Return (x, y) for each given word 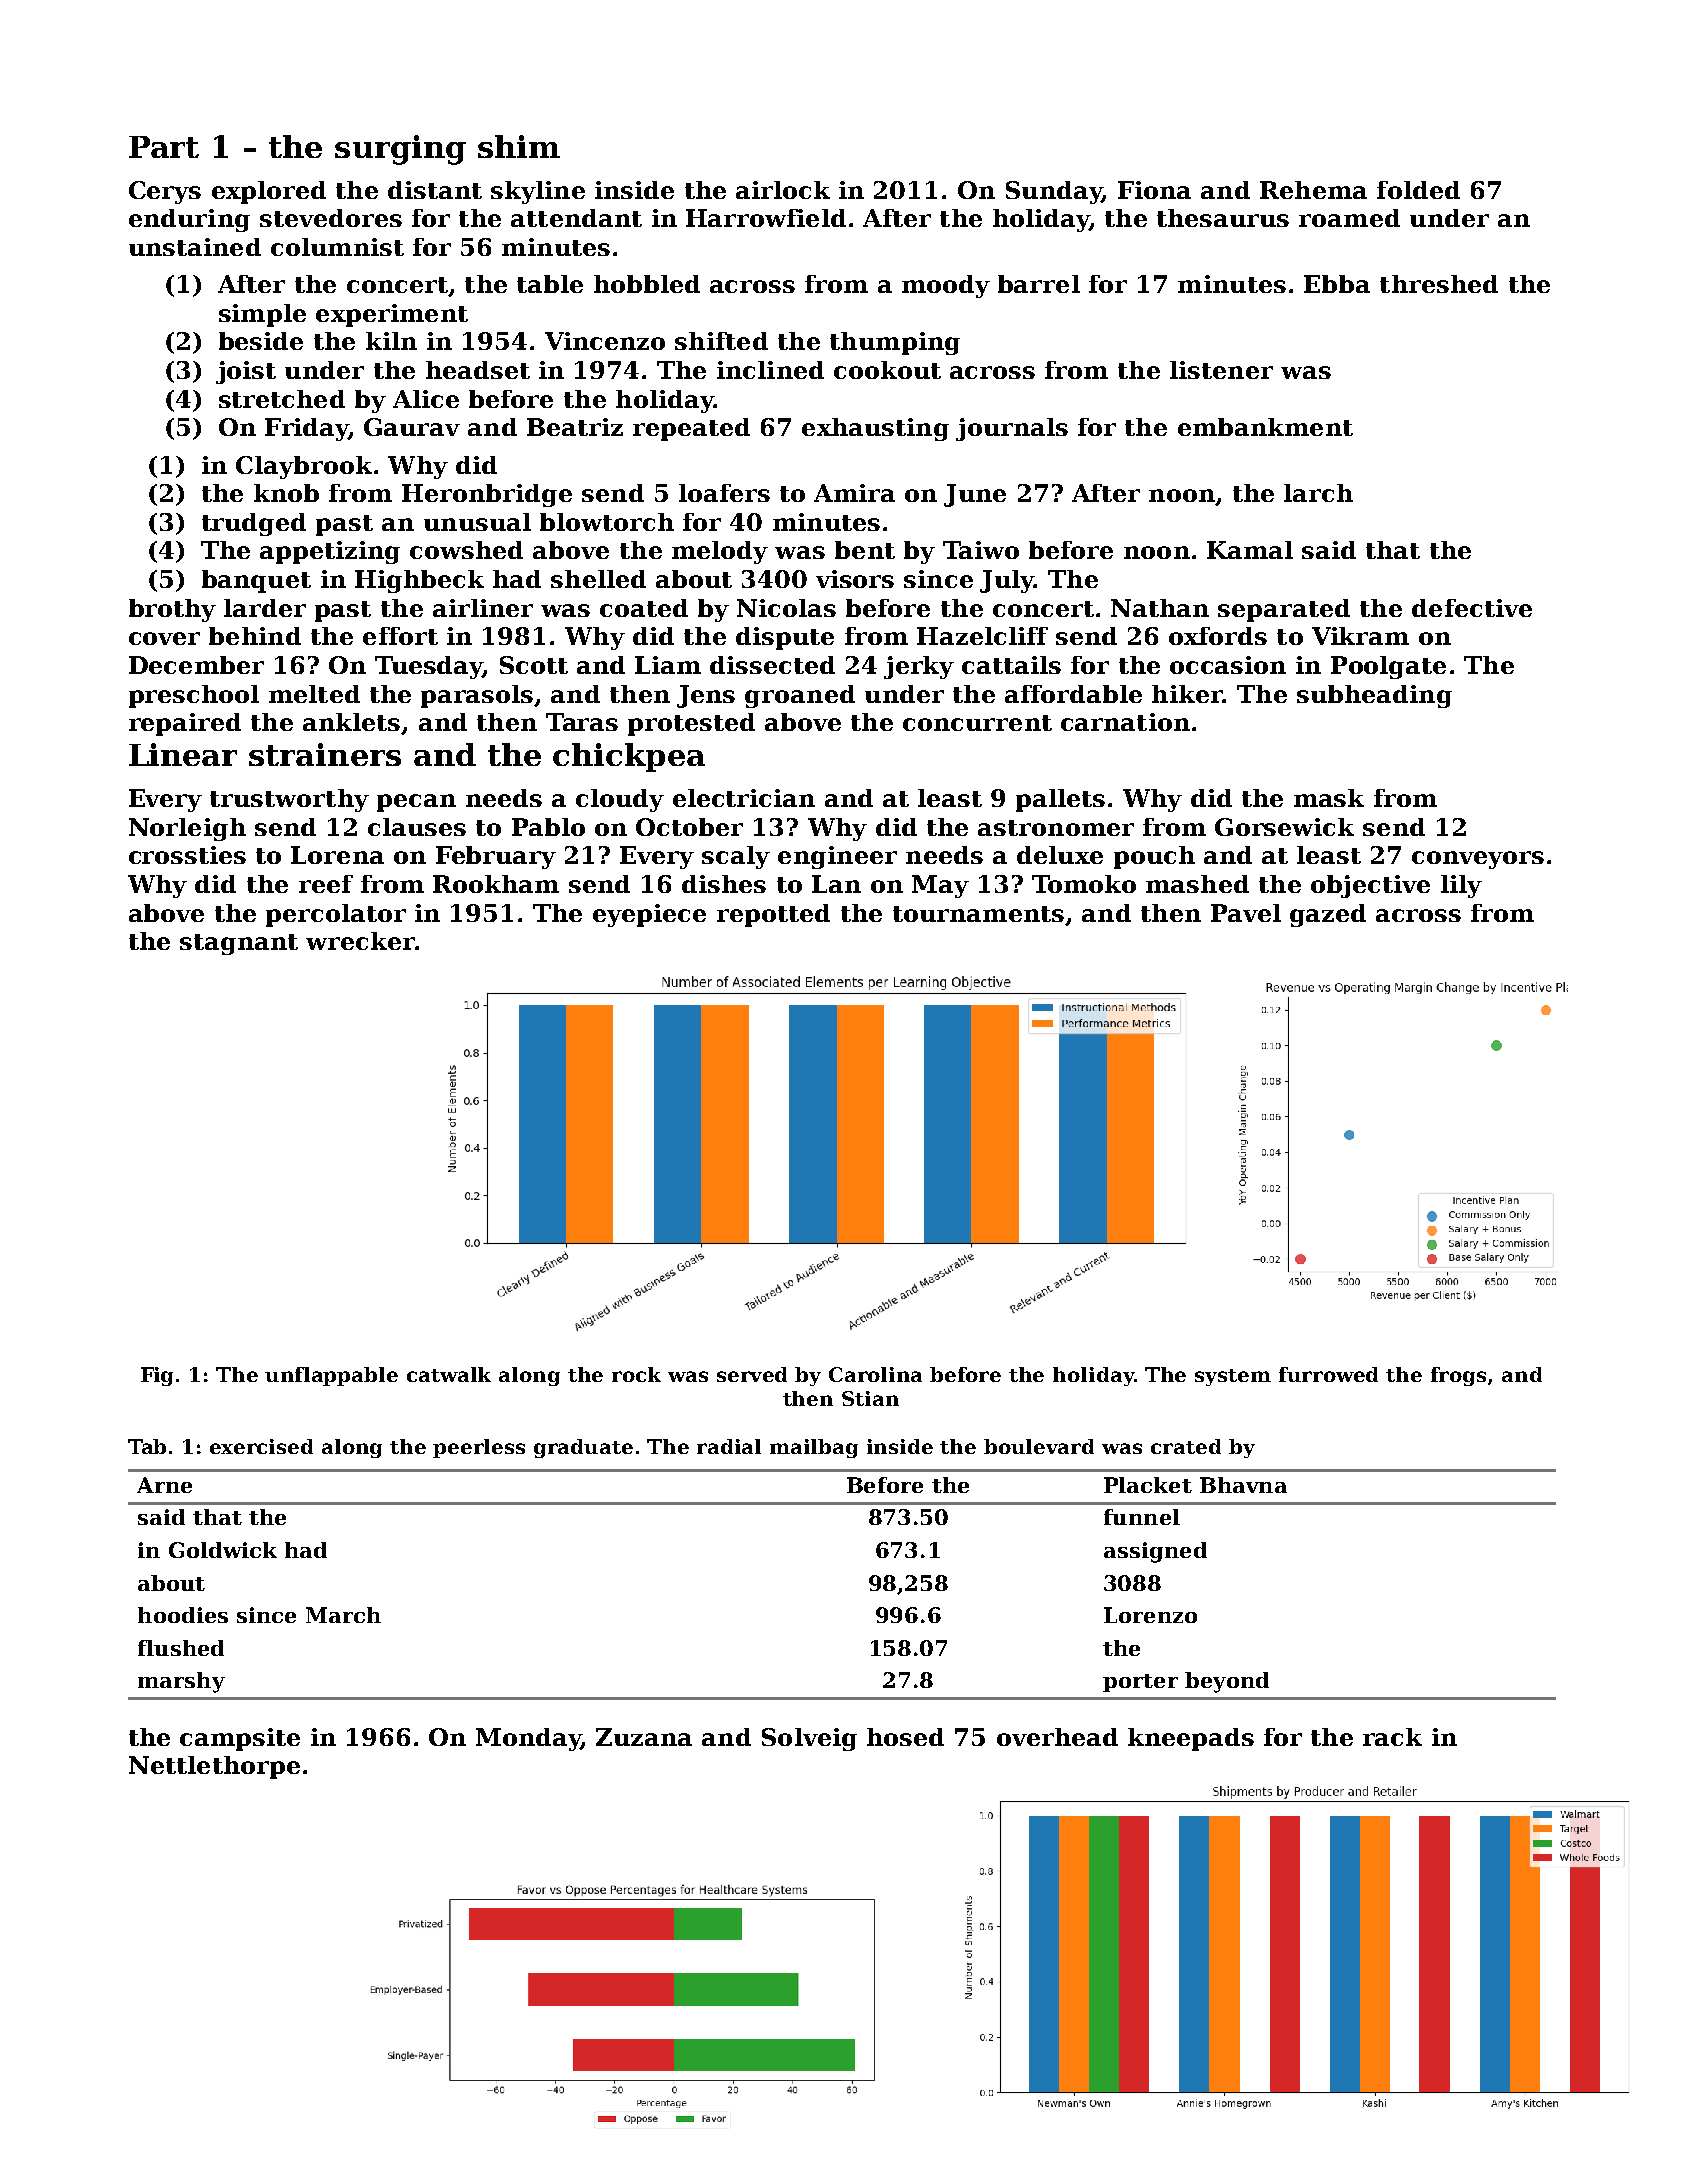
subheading (1374, 696)
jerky (919, 667)
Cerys (165, 192)
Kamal (1250, 550)
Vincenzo (605, 341)
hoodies (183, 1615)
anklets (351, 722)
